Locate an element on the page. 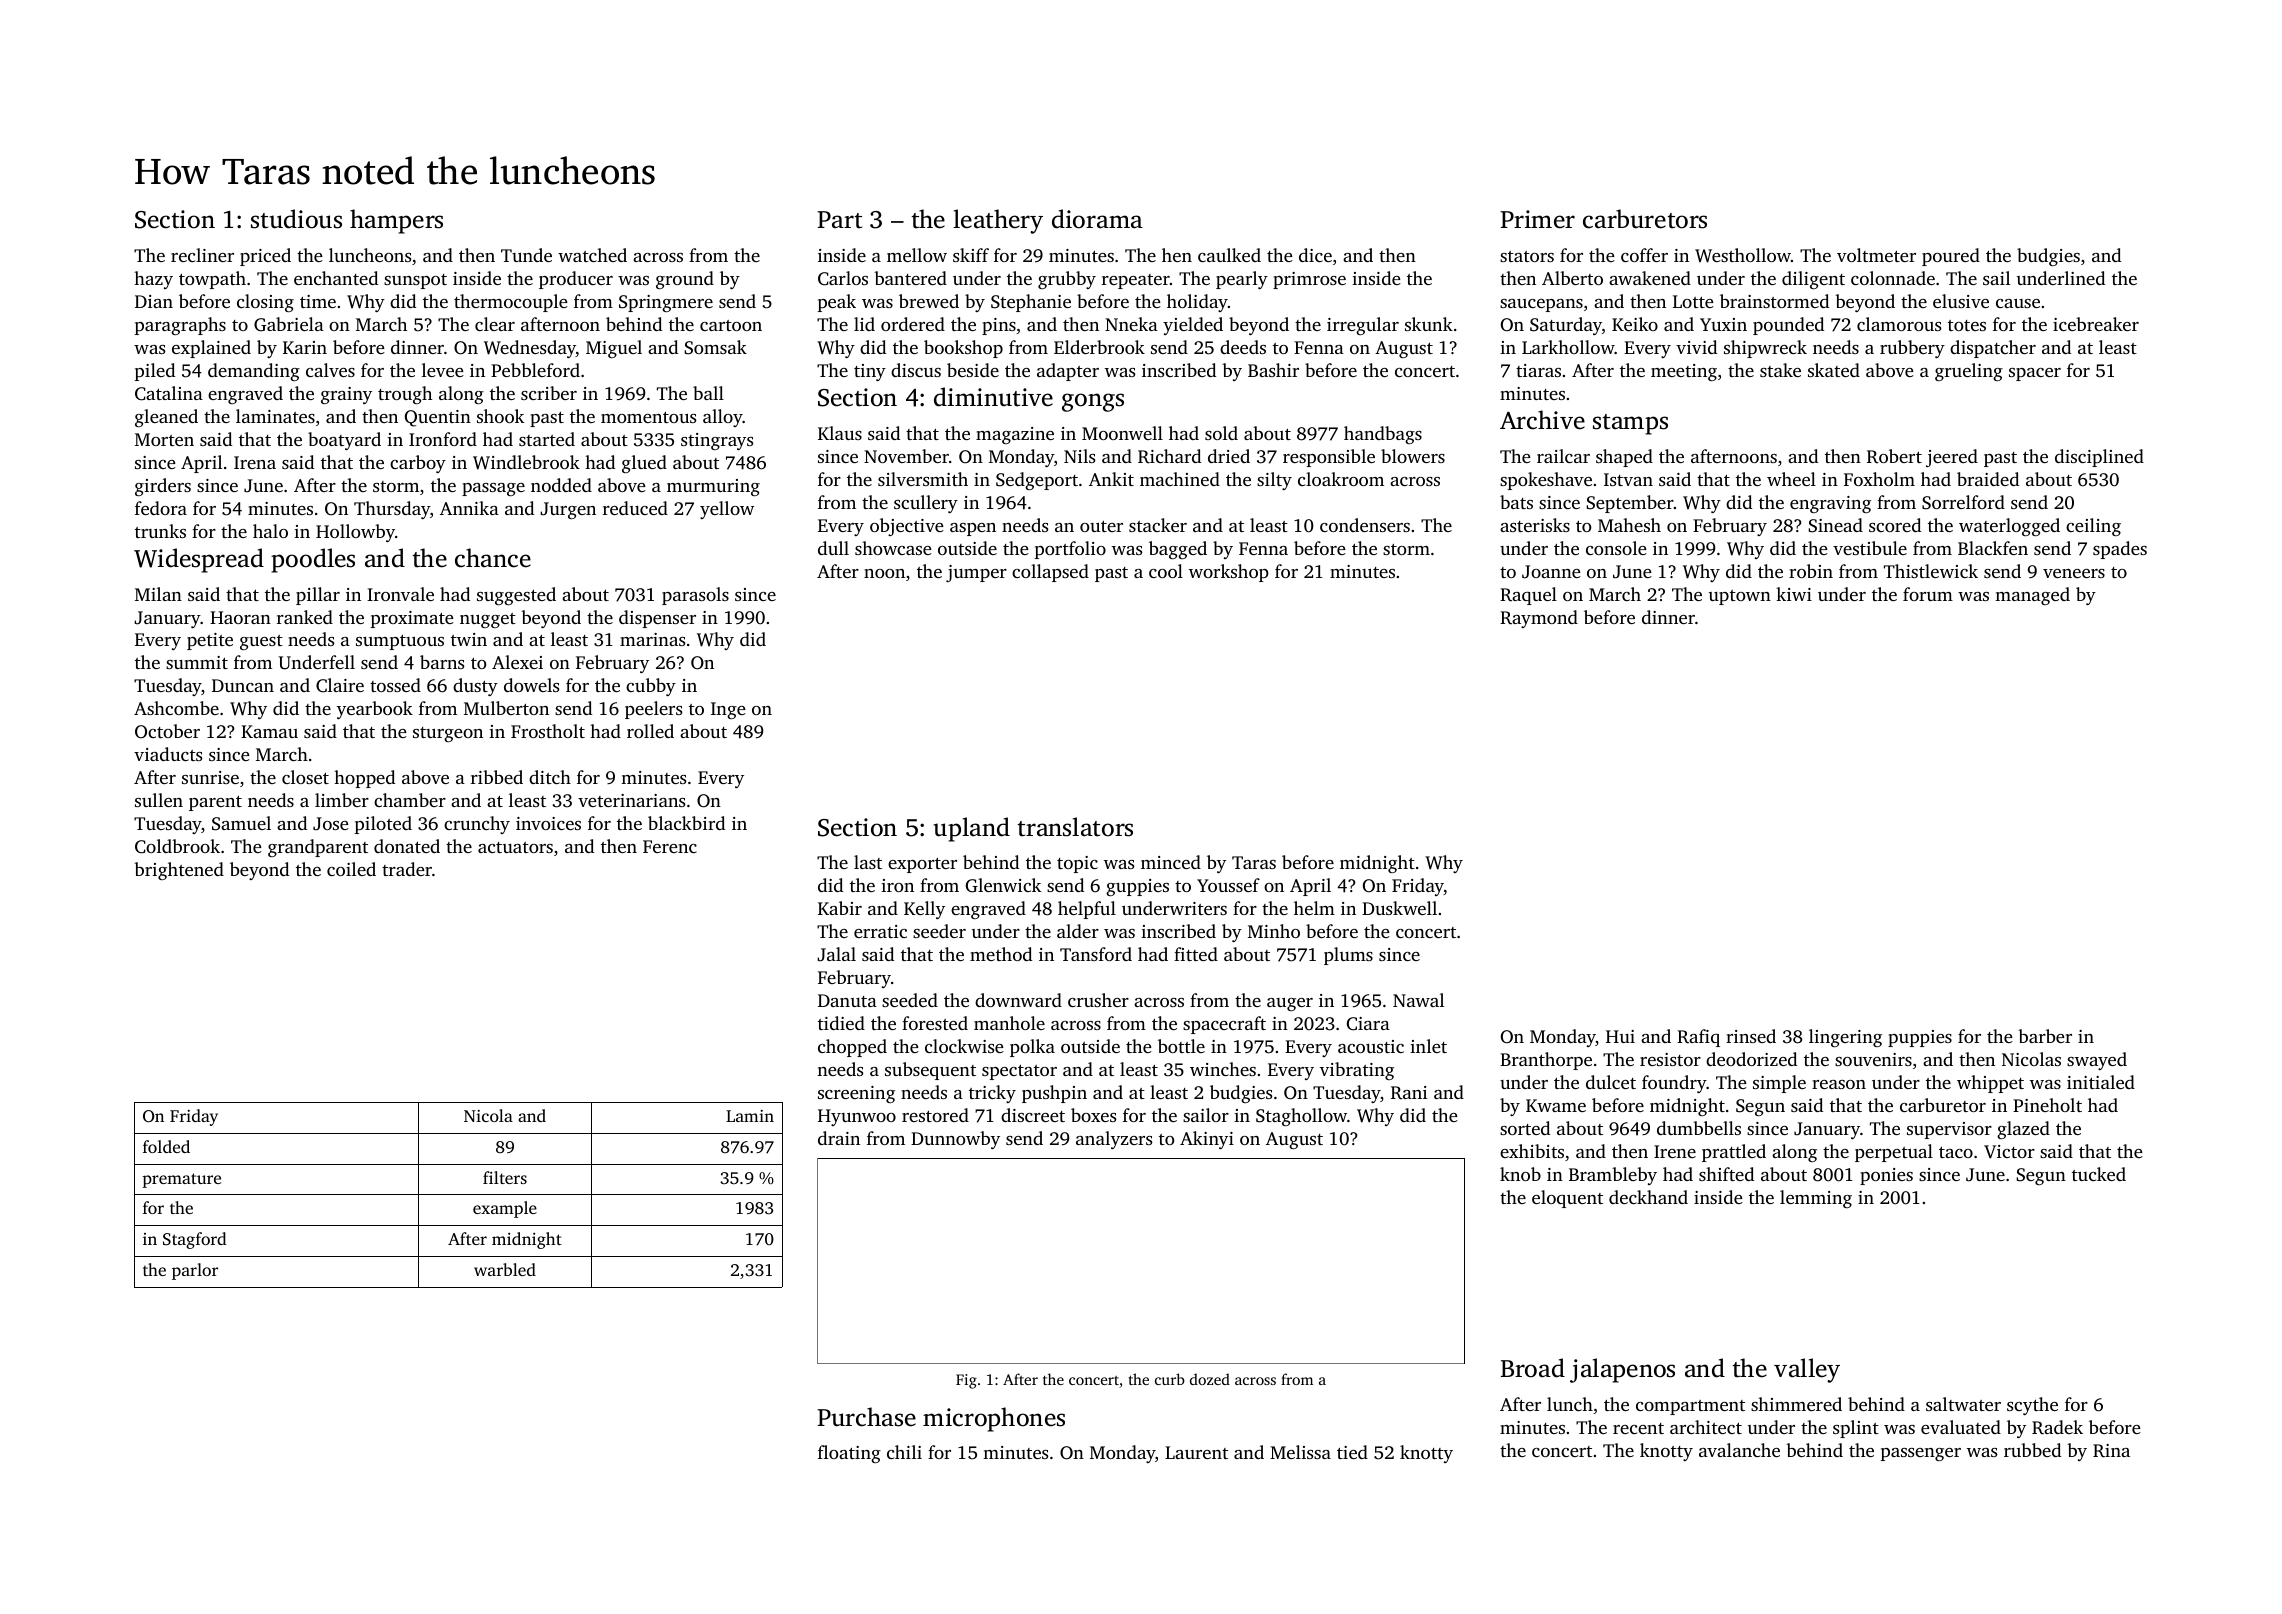 The image size is (2282, 1614). murmuring is located at coordinates (713, 487).
